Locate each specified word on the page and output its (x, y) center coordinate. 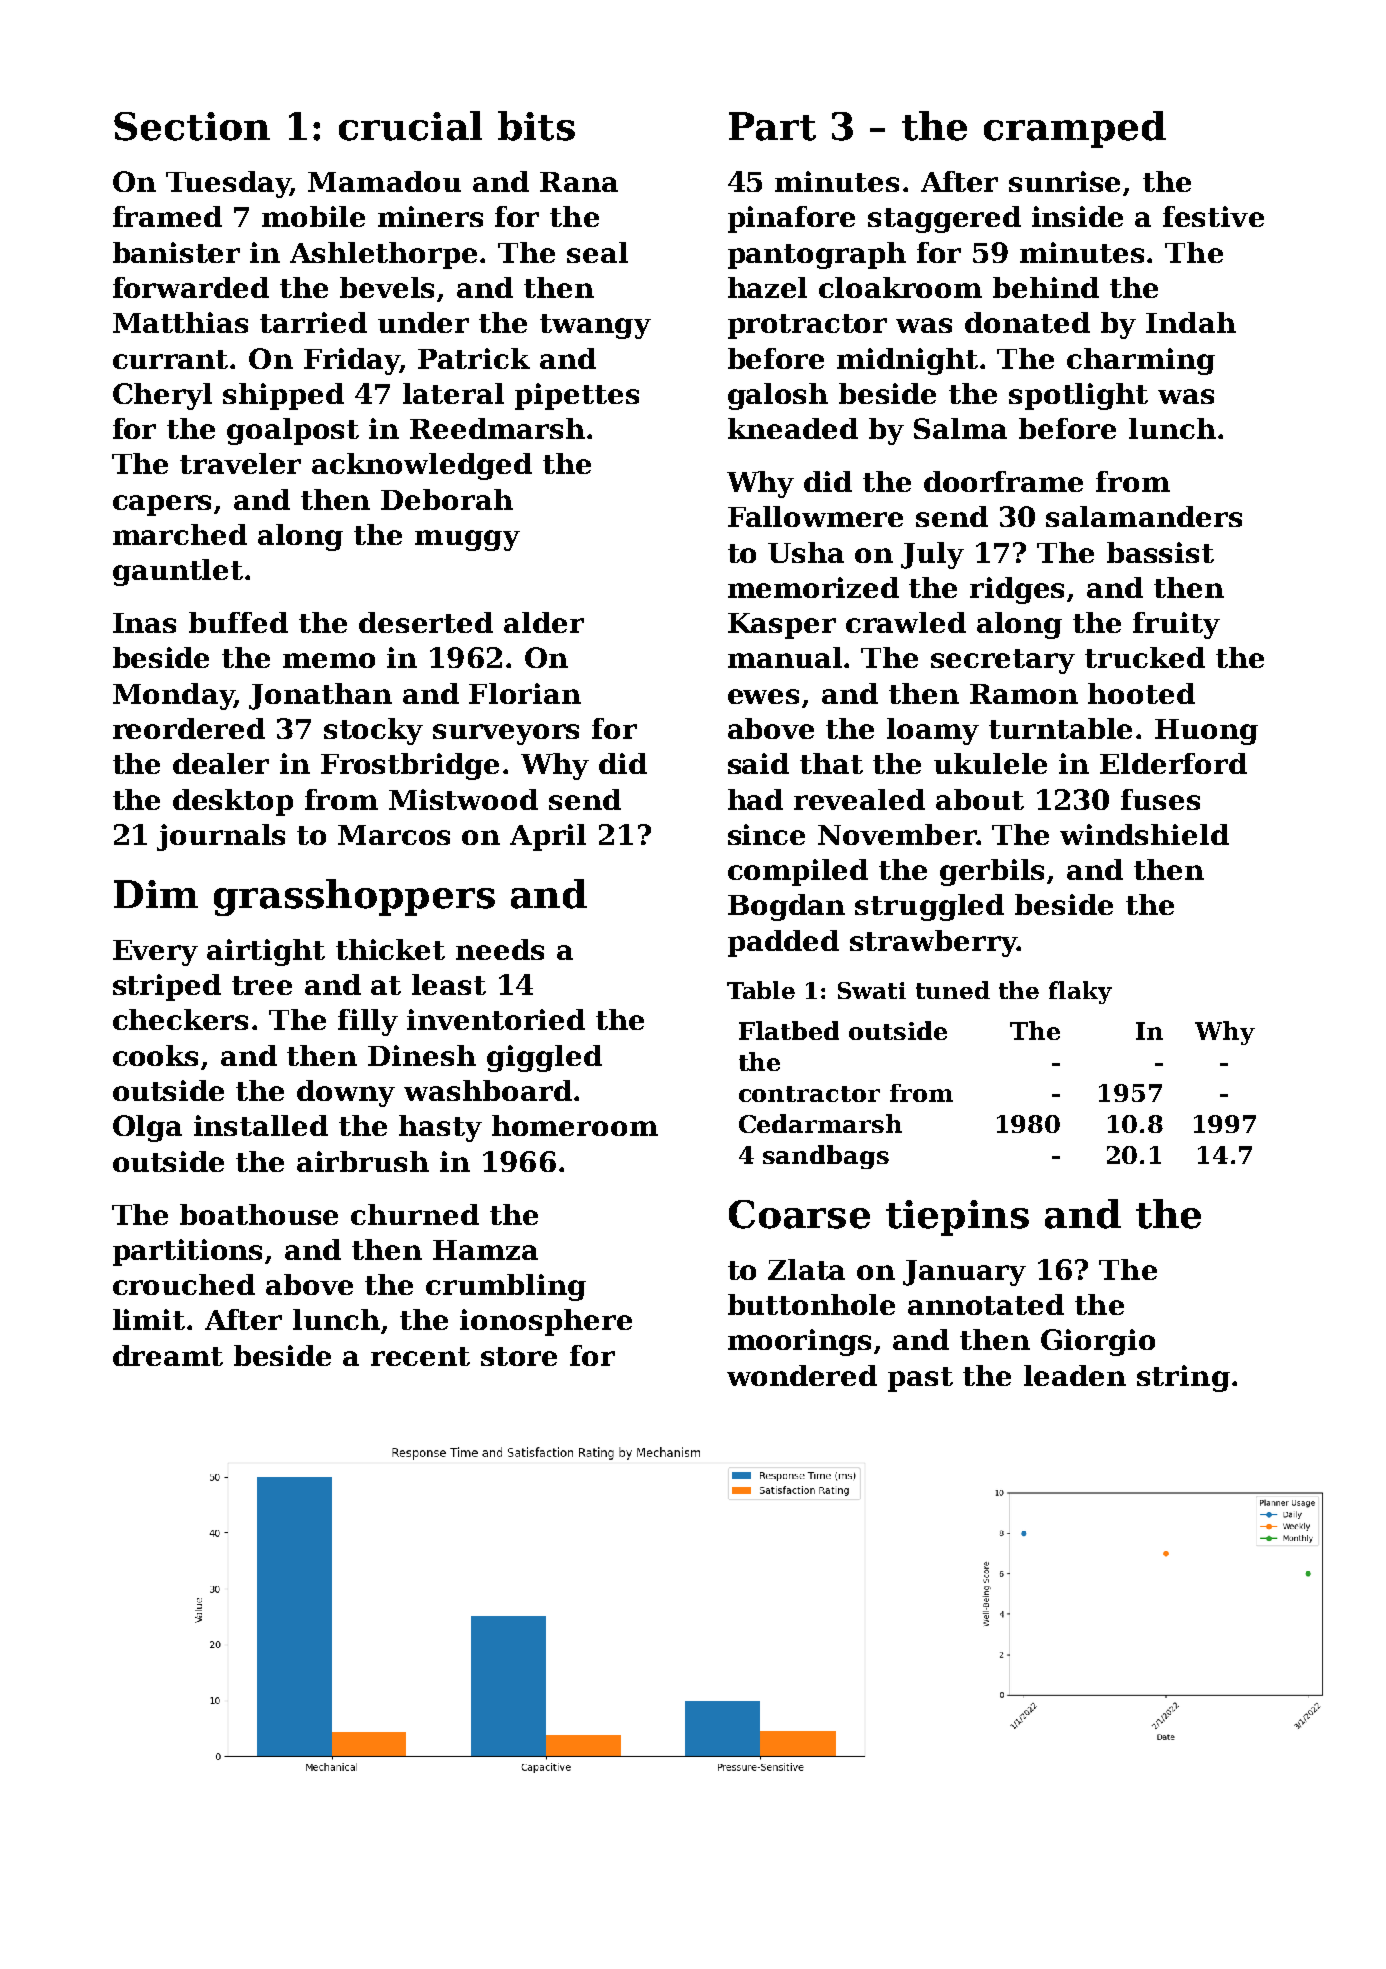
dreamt (168, 1355)
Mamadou (384, 181)
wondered (802, 1375)
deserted (426, 622)
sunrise (1064, 181)
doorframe (1003, 481)
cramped (1075, 129)
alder (544, 622)
